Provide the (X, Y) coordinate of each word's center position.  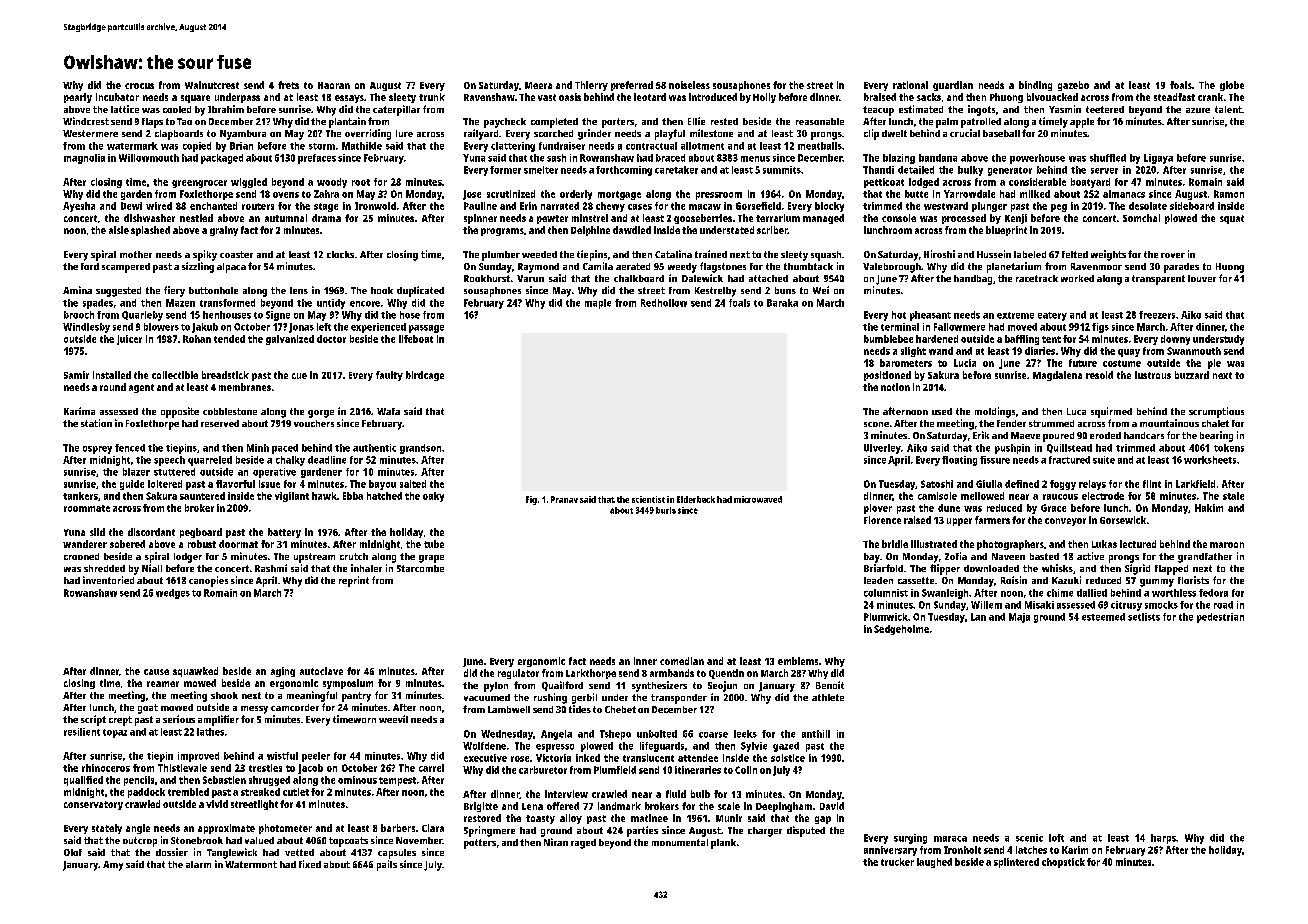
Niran (556, 842)
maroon (1227, 545)
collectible (175, 375)
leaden (878, 580)
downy (1175, 340)
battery (284, 533)
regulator (518, 674)
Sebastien (224, 780)
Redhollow (664, 303)
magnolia (84, 159)
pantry (356, 697)
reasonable (820, 121)
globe (1232, 86)
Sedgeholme (901, 630)
